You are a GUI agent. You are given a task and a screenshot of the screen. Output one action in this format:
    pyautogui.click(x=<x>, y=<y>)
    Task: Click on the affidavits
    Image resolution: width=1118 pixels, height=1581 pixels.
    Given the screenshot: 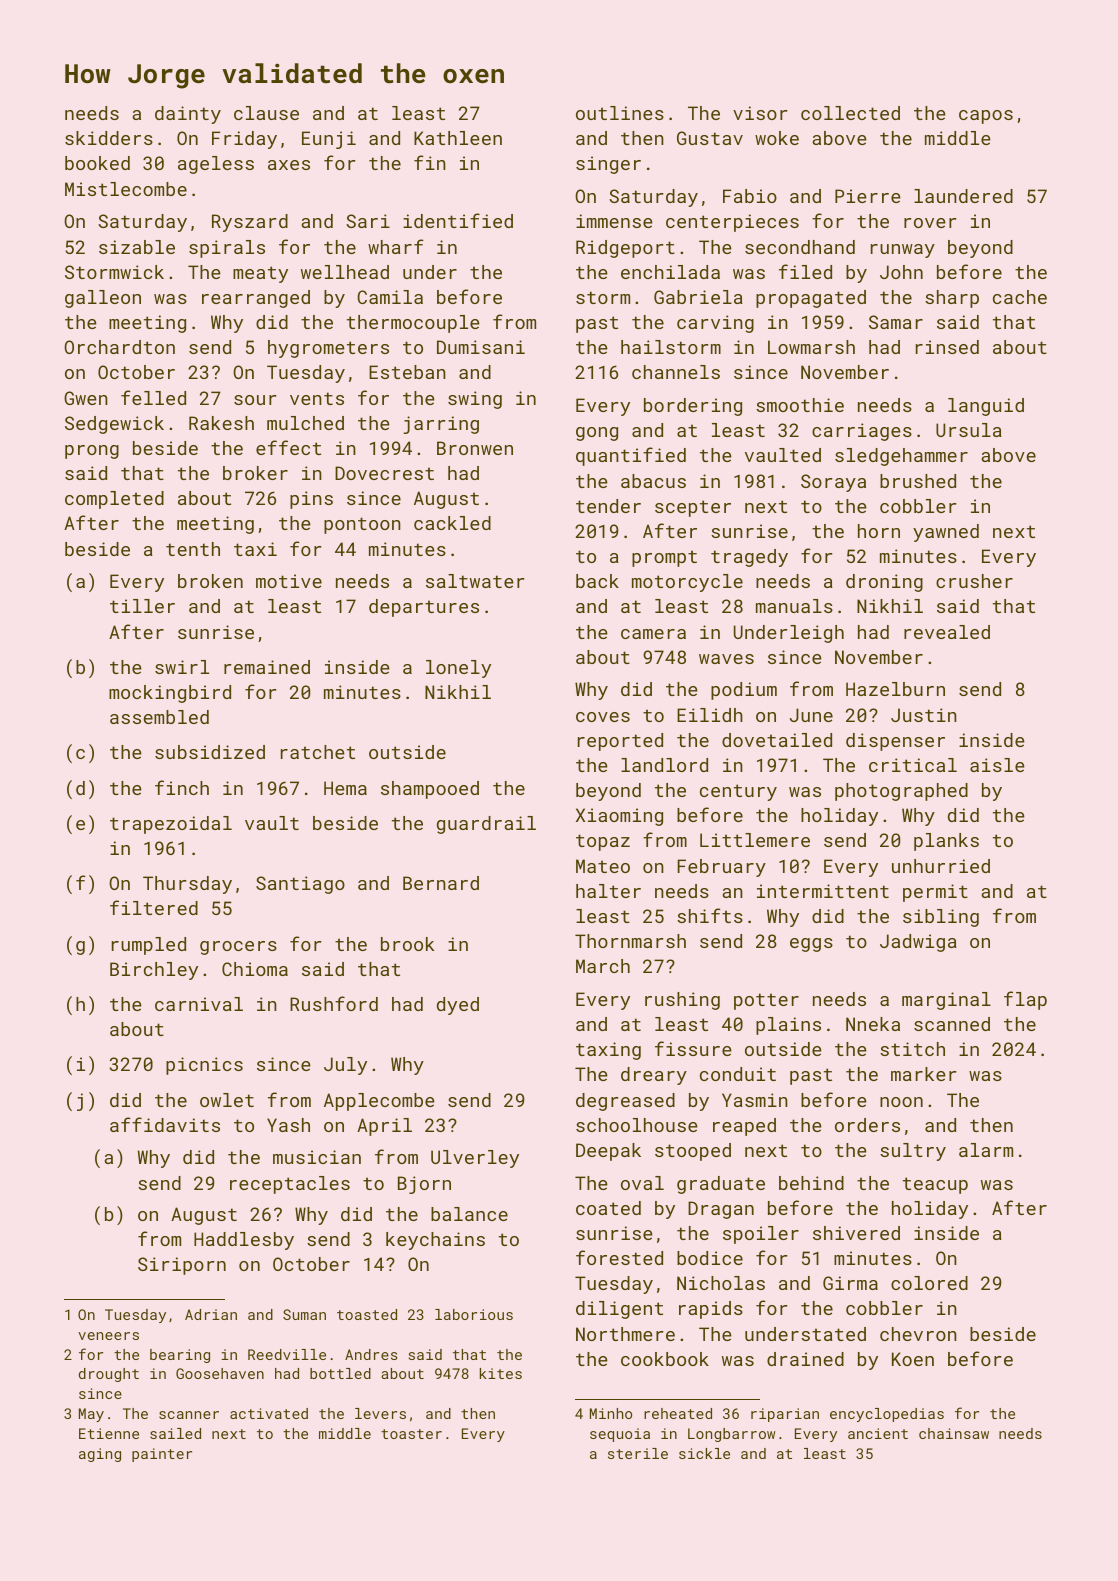 What is the action you would take?
    pyautogui.click(x=165, y=1124)
